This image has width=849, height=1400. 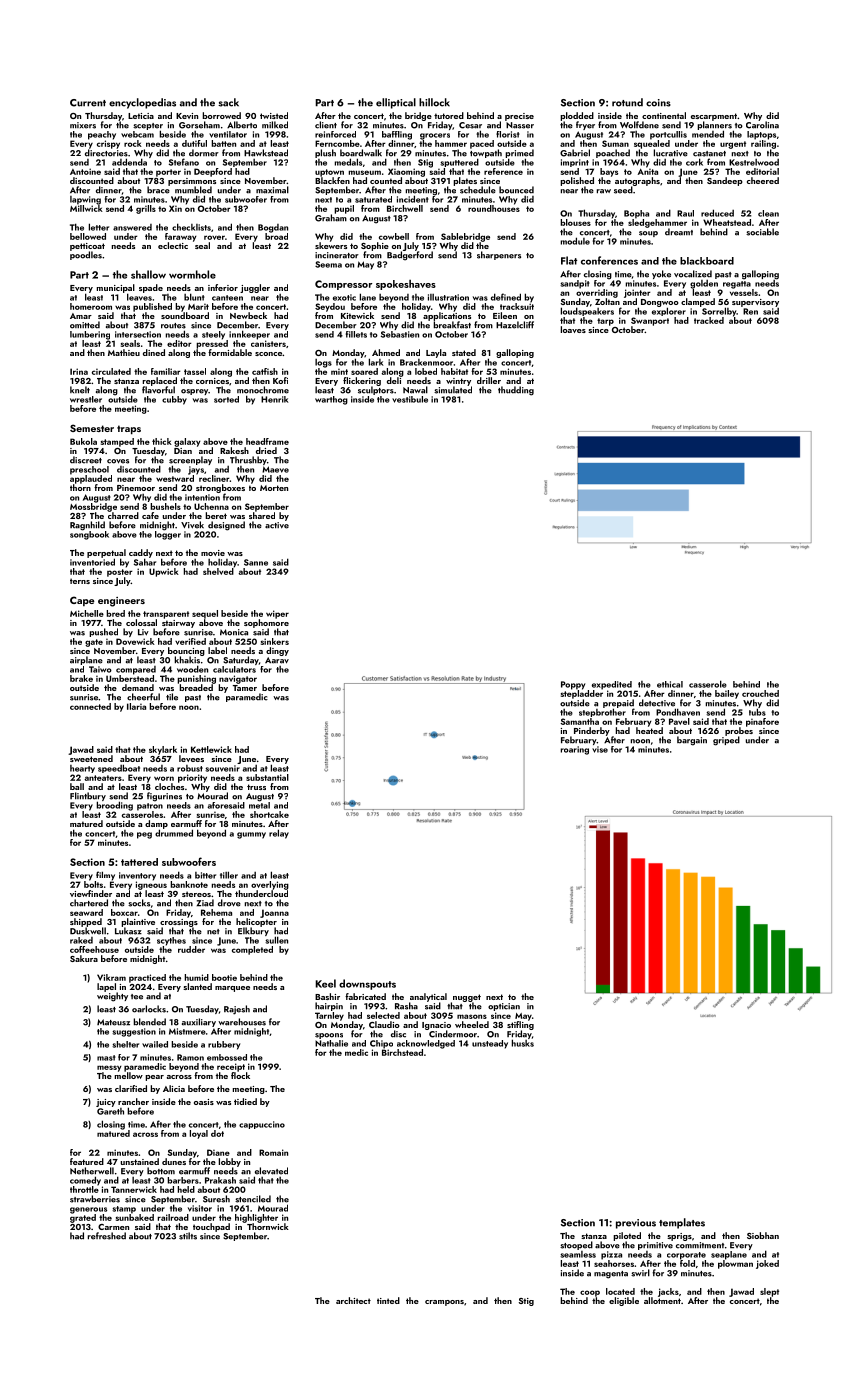 What do you see at coordinates (523, 1043) in the image?
I see `husks` at bounding box center [523, 1043].
